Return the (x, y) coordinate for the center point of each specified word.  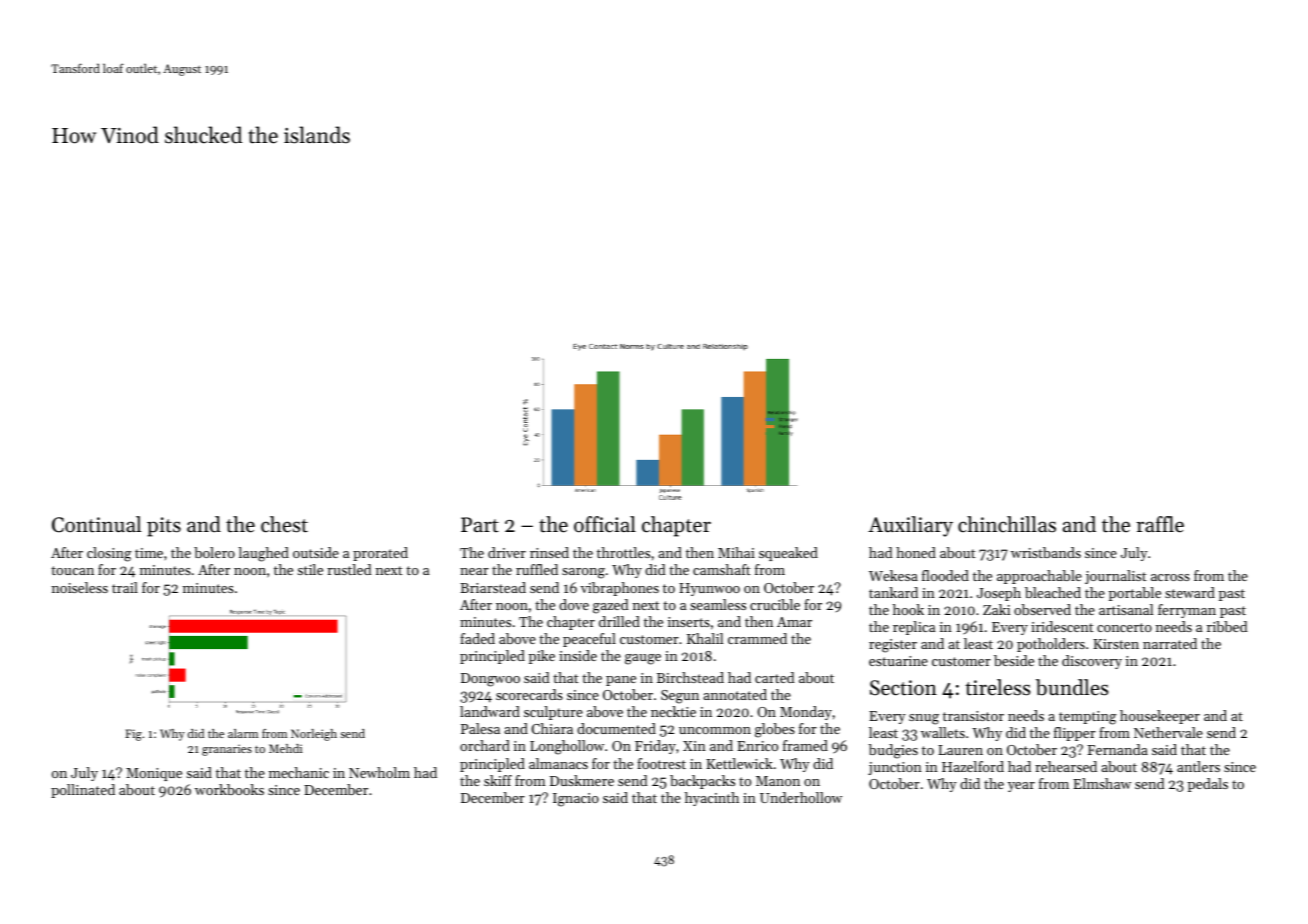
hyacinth (712, 799)
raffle (1160, 524)
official (605, 524)
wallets (943, 732)
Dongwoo (490, 680)
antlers (1198, 766)
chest (284, 524)
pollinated (83, 791)
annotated (735, 694)
